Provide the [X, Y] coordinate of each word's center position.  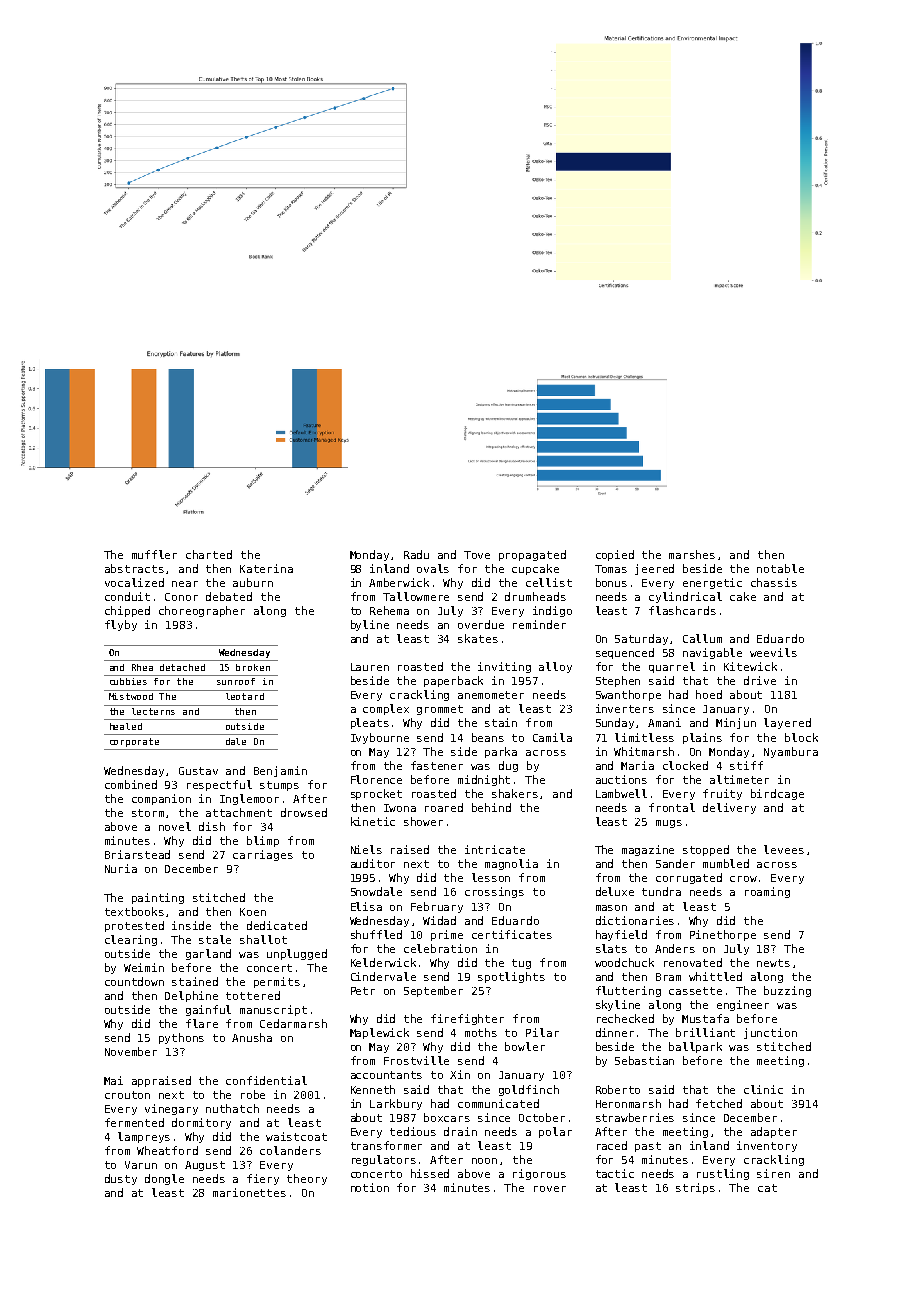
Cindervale [383, 976]
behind [491, 807]
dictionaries [635, 920]
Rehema [389, 610]
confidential [266, 1080]
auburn [253, 582]
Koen [253, 912]
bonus [611, 582]
